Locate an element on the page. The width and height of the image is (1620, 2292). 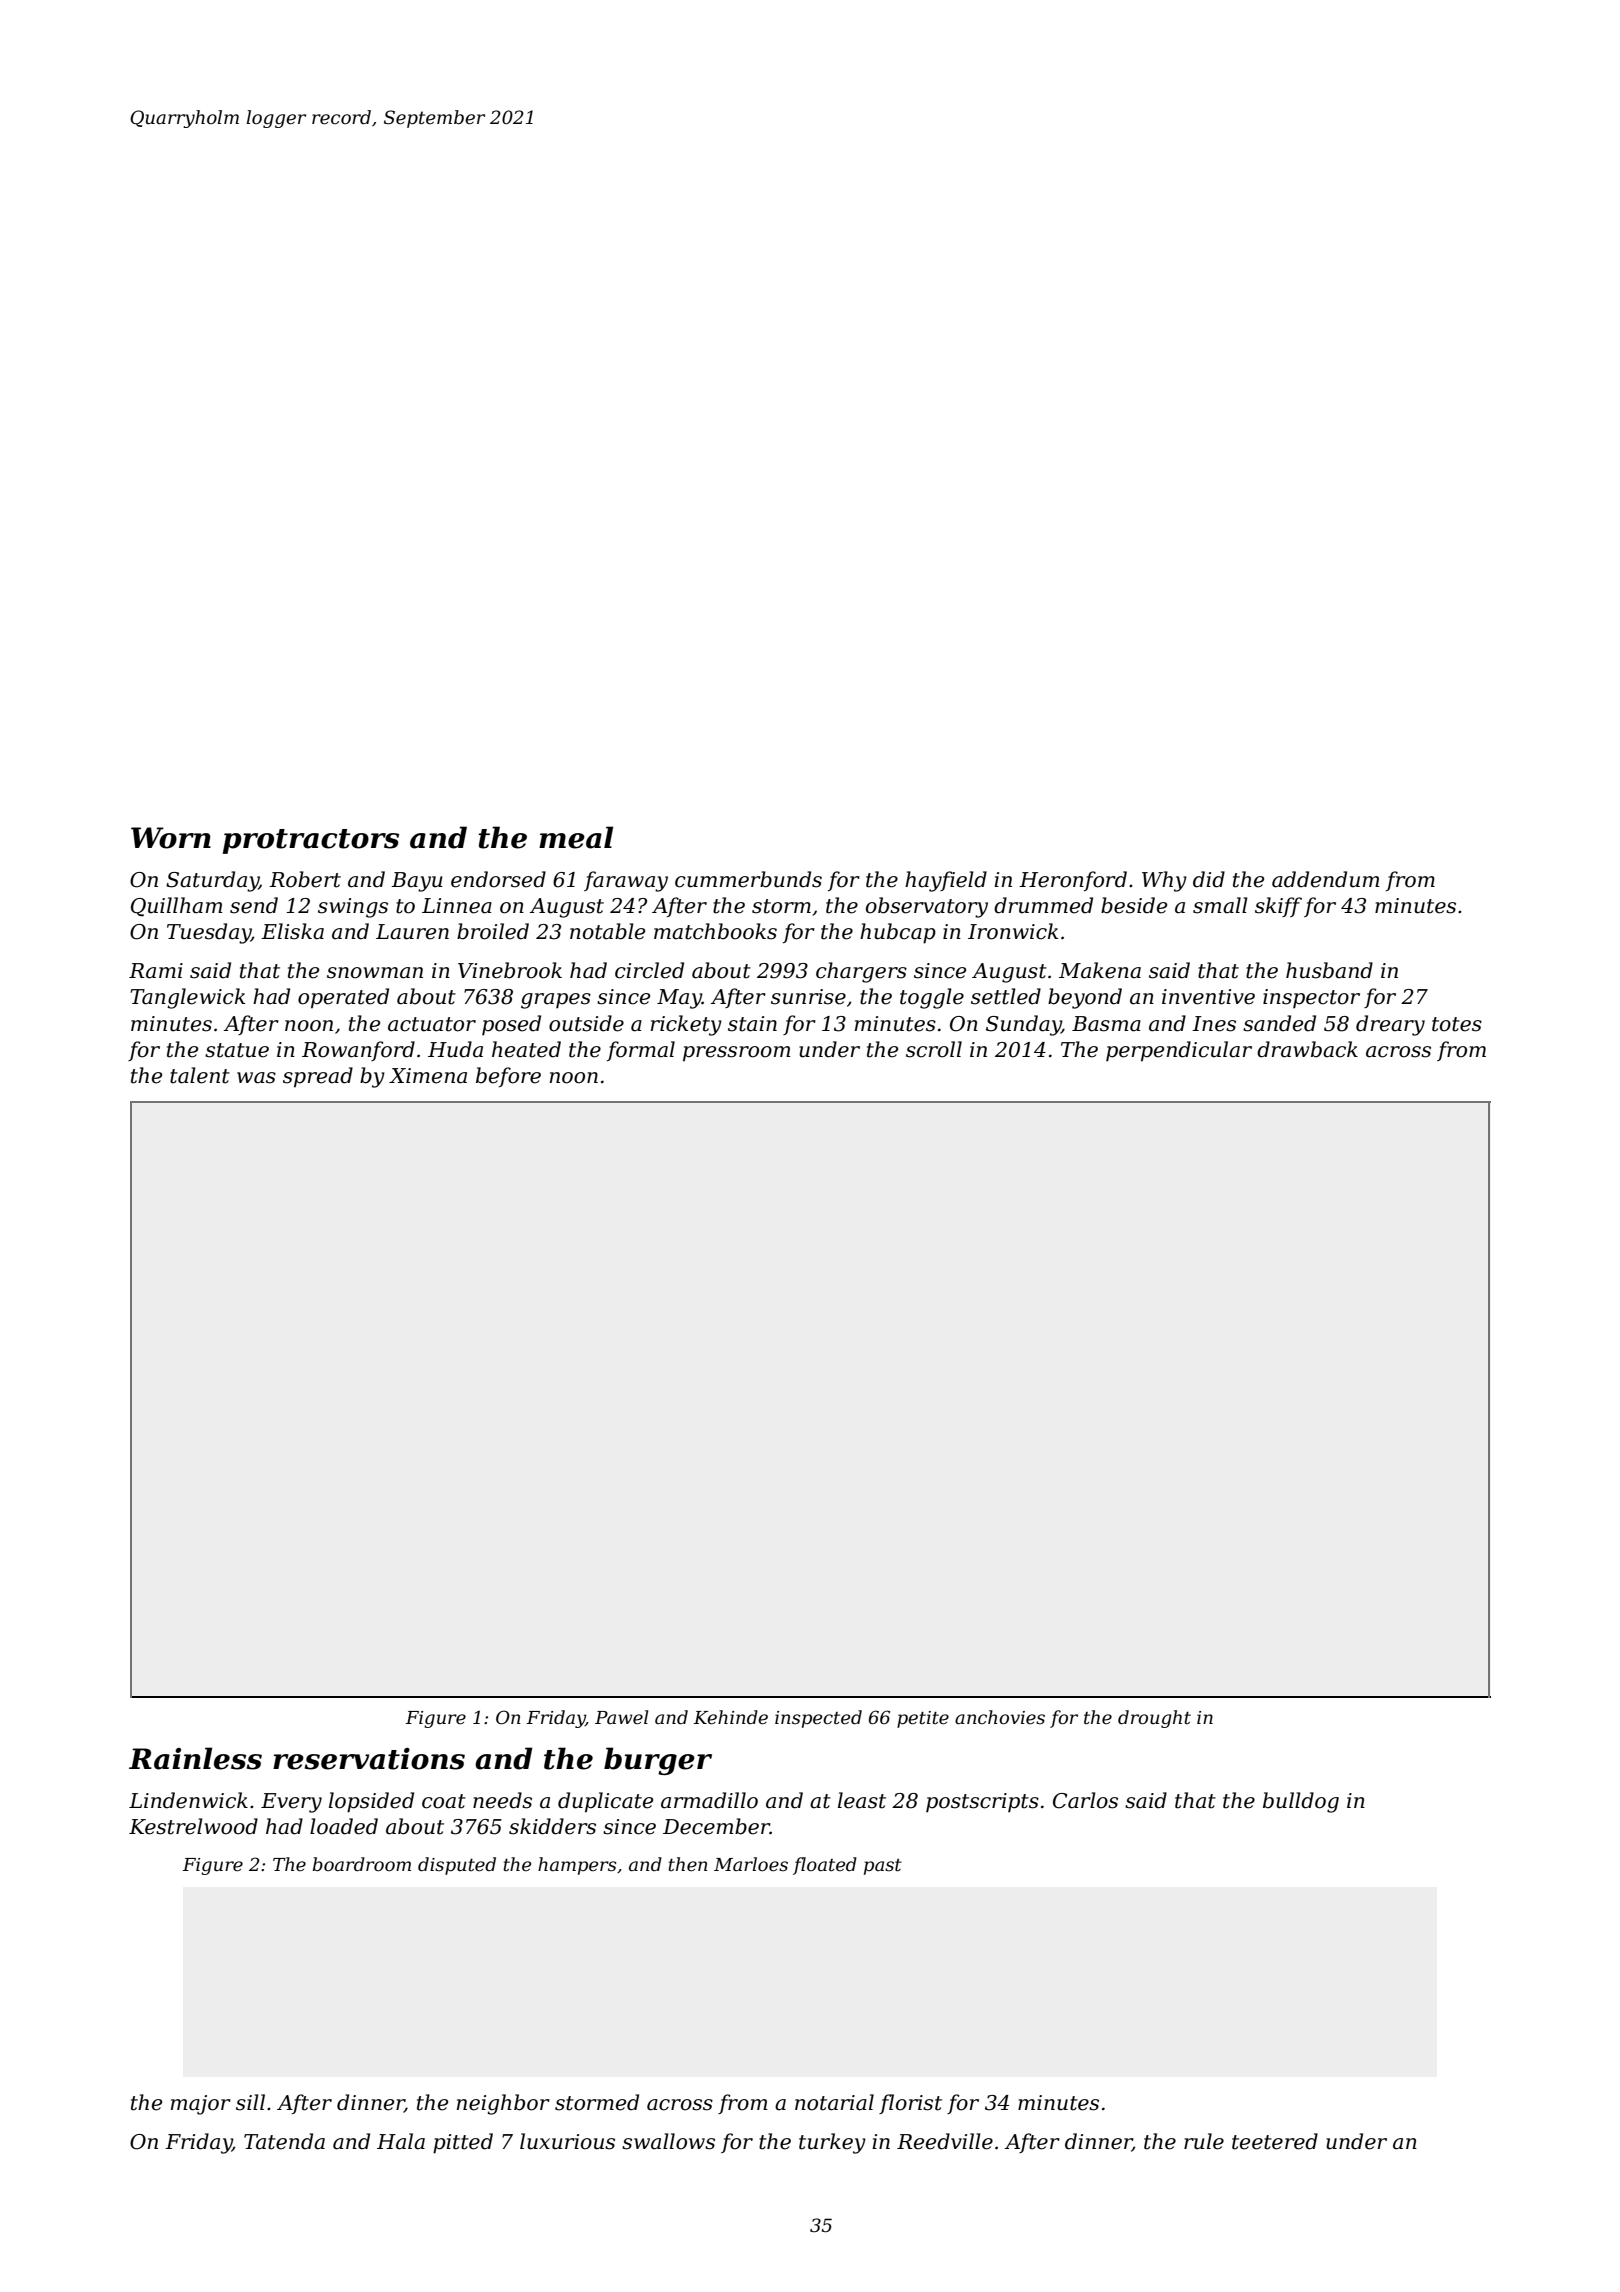
Rainless is located at coordinates (195, 1758).
